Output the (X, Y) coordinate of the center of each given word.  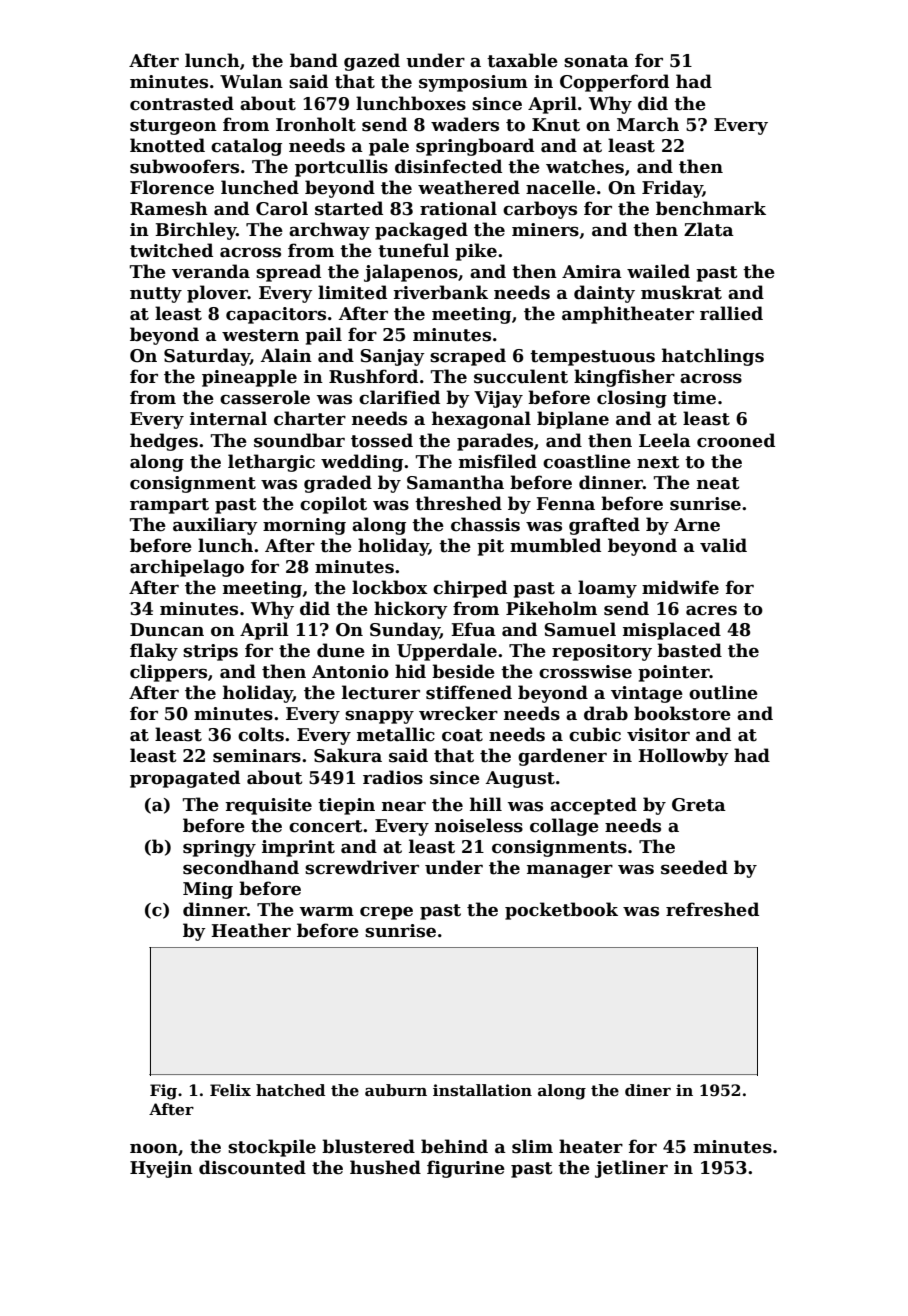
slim (532, 1146)
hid (410, 671)
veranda (211, 271)
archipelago (187, 568)
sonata (596, 61)
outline (723, 692)
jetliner (631, 1169)
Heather (251, 930)
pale (389, 147)
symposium (473, 83)
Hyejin (161, 1169)
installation (482, 1090)
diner (648, 1090)
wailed (658, 271)
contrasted (182, 103)
